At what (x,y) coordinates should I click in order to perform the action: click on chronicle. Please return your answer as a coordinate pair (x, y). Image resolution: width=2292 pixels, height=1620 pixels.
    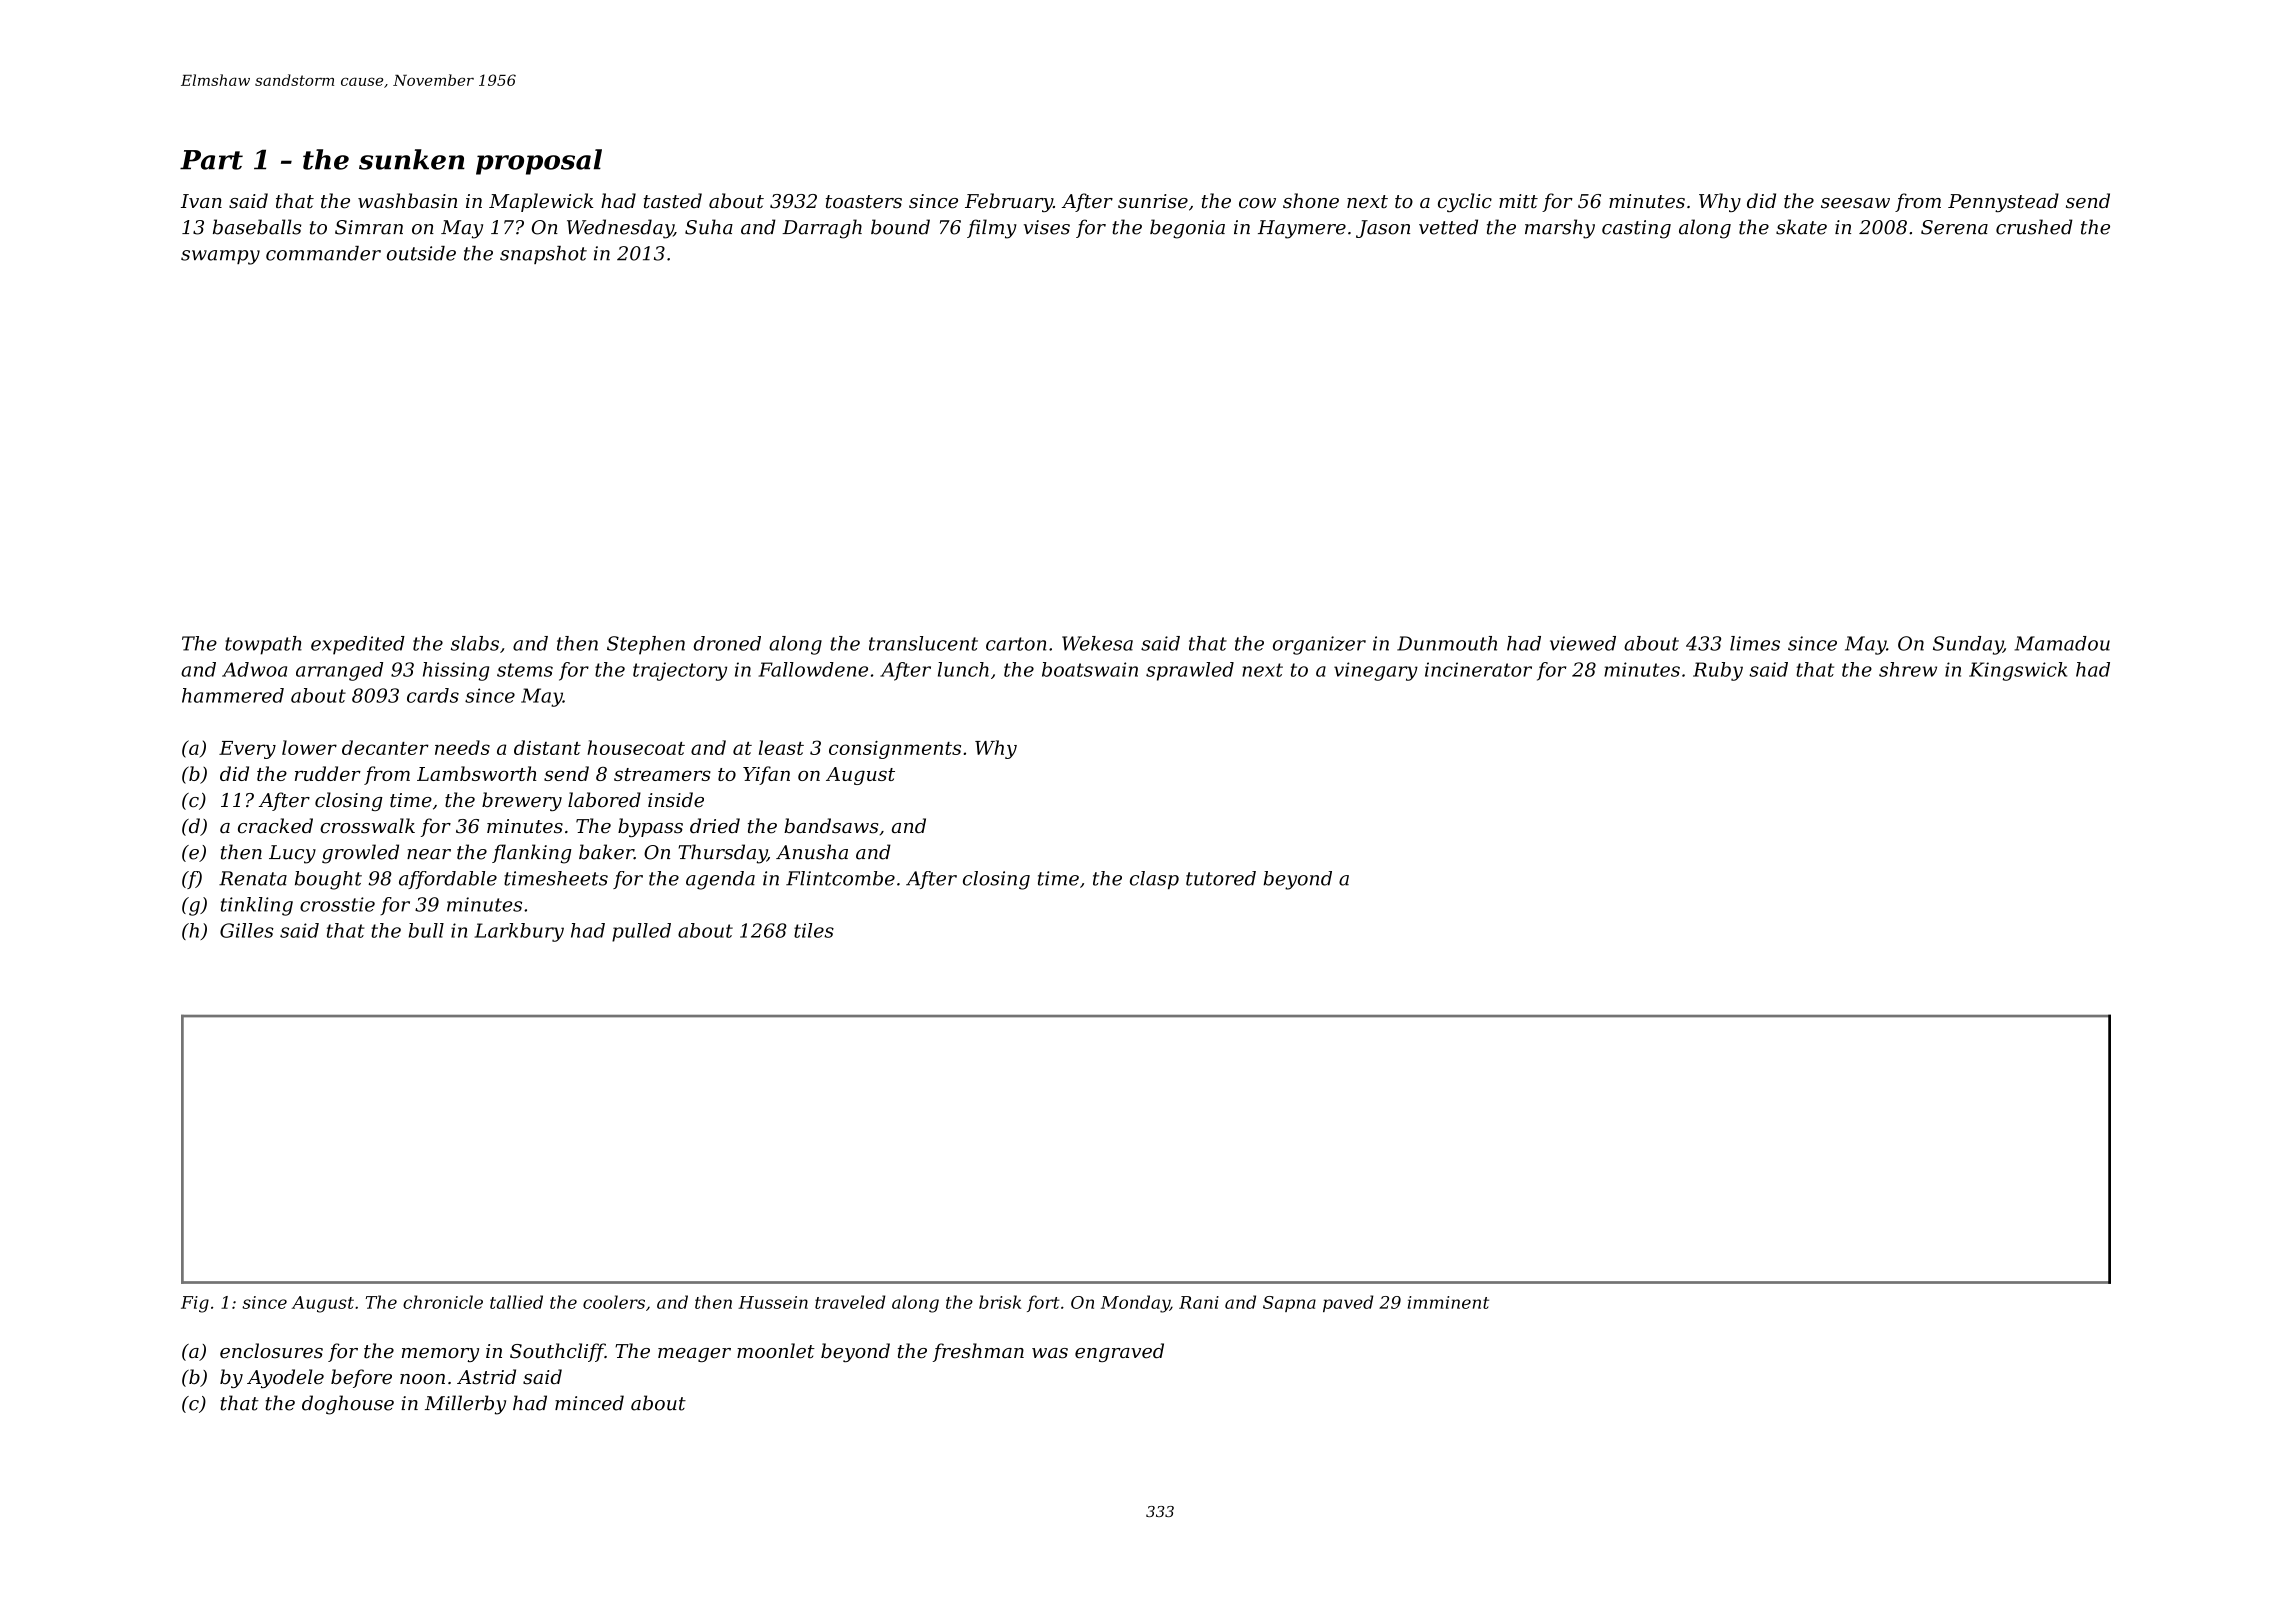
    Looking at the image, I should click on (443, 1302).
